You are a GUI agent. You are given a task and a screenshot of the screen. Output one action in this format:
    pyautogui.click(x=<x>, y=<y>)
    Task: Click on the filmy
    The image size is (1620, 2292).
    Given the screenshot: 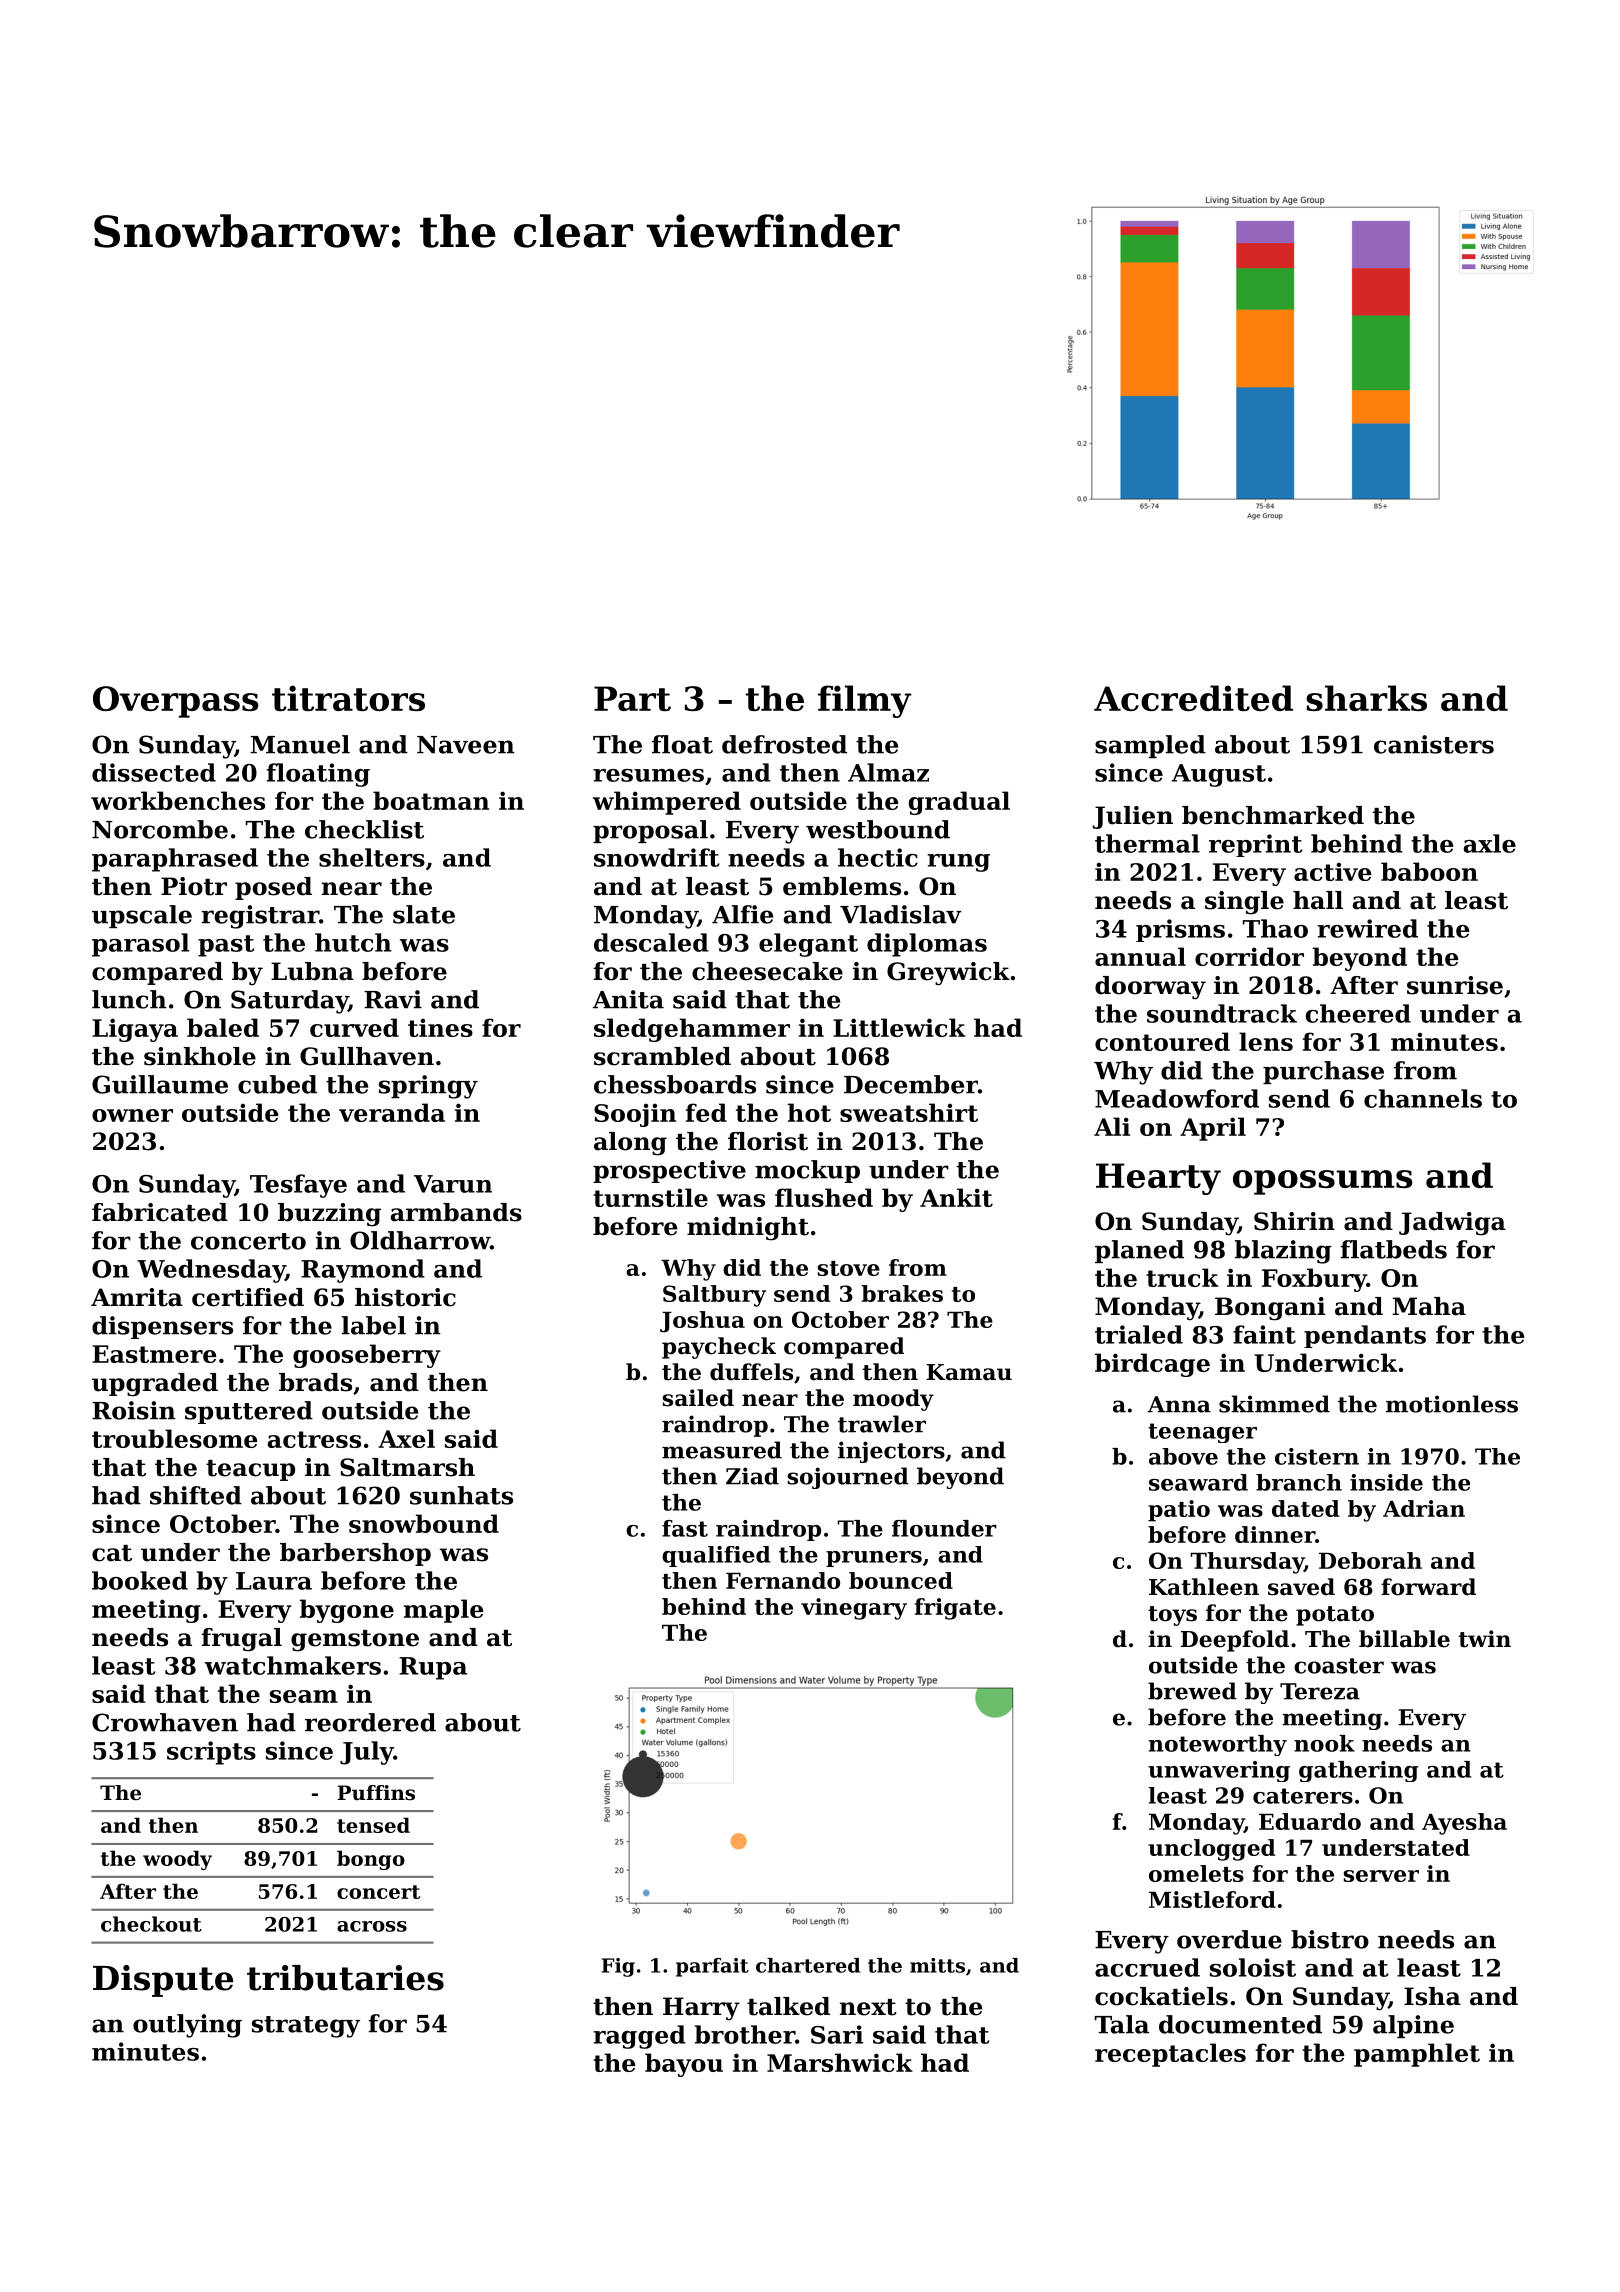 What is the action you would take?
    pyautogui.click(x=865, y=701)
